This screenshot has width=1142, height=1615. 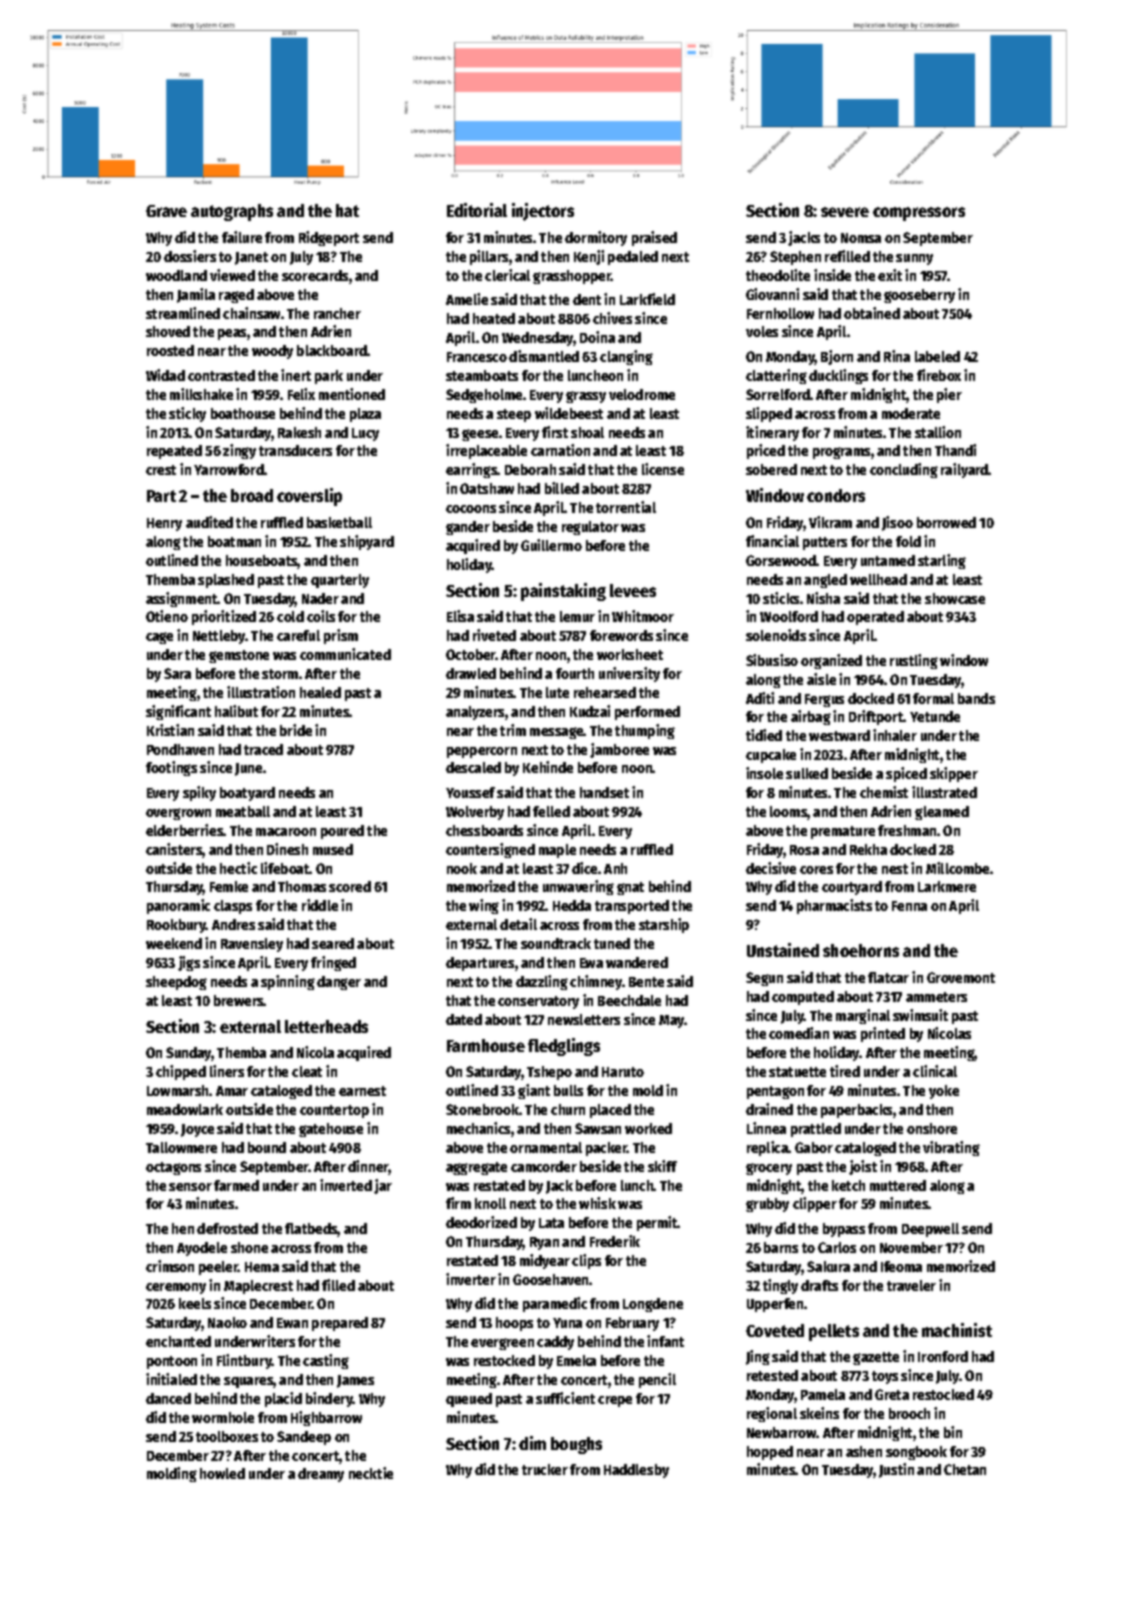 I want to click on letterheads, so click(x=326, y=1026).
